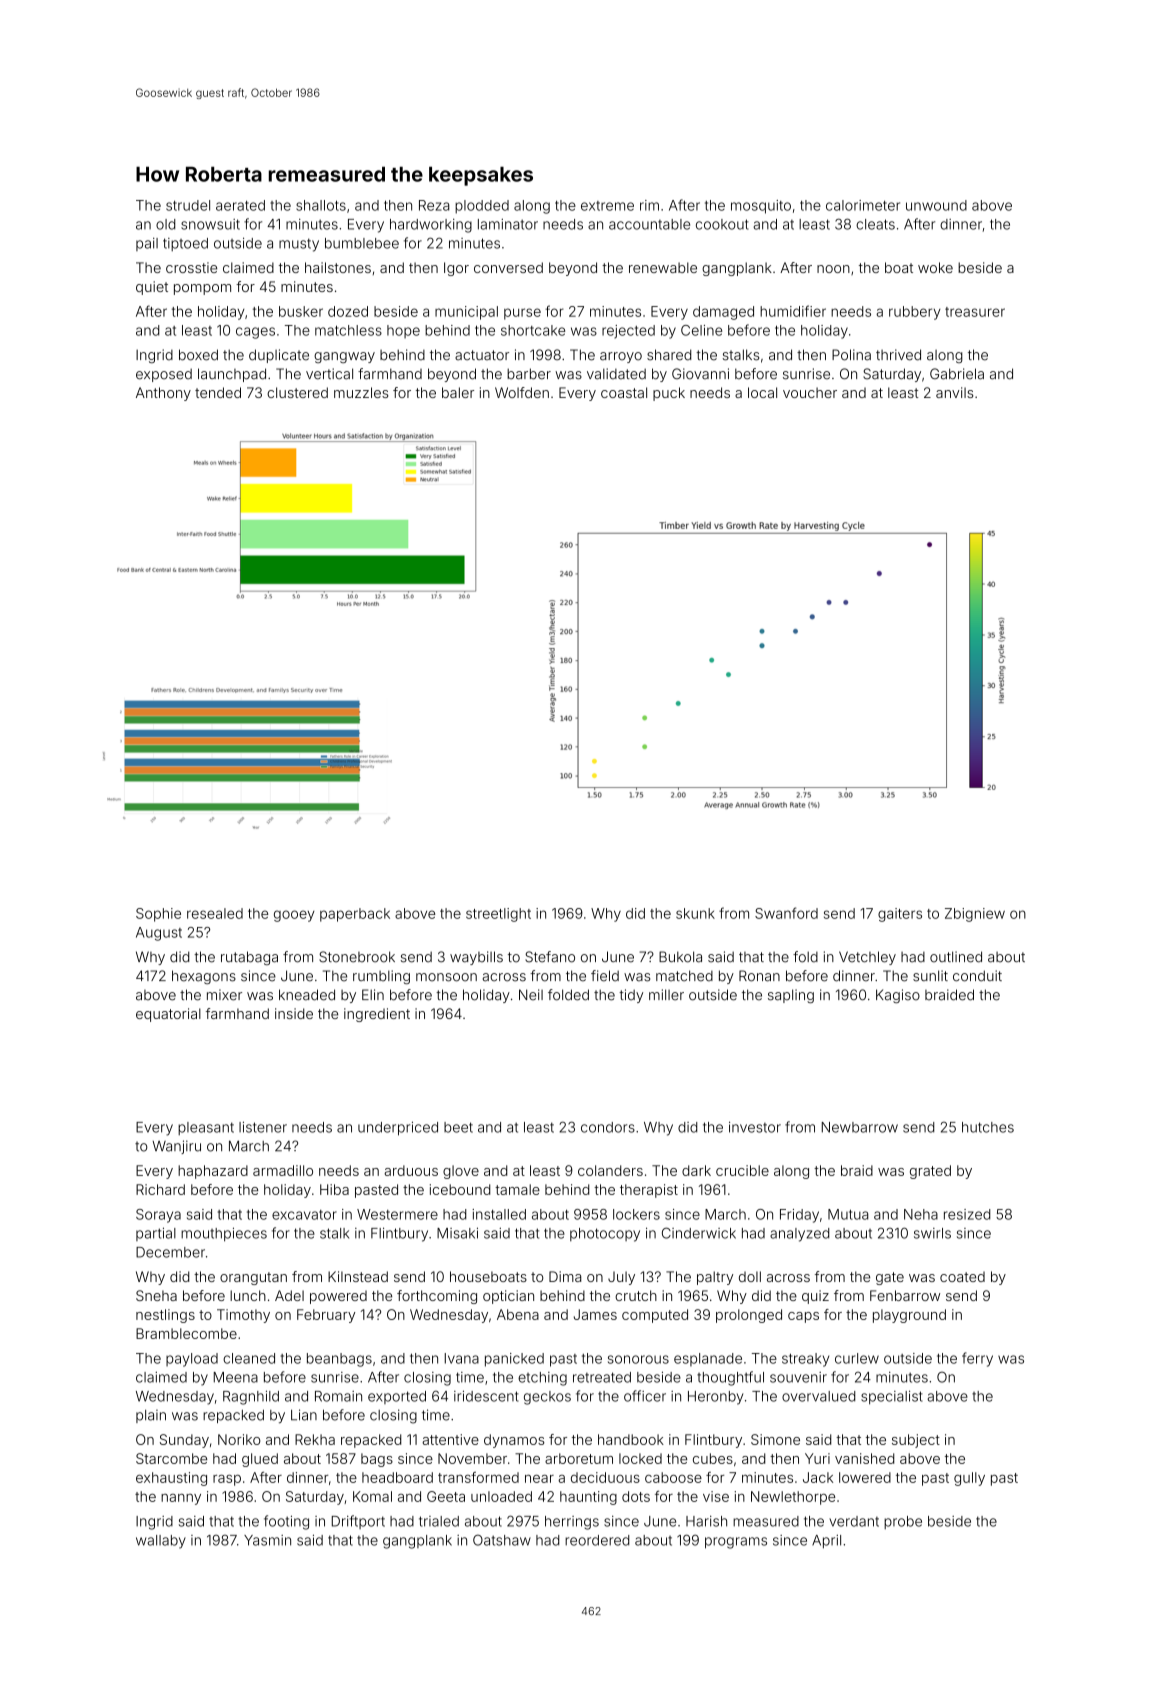  What do you see at coordinates (482, 355) in the screenshot?
I see `actuator` at bounding box center [482, 355].
